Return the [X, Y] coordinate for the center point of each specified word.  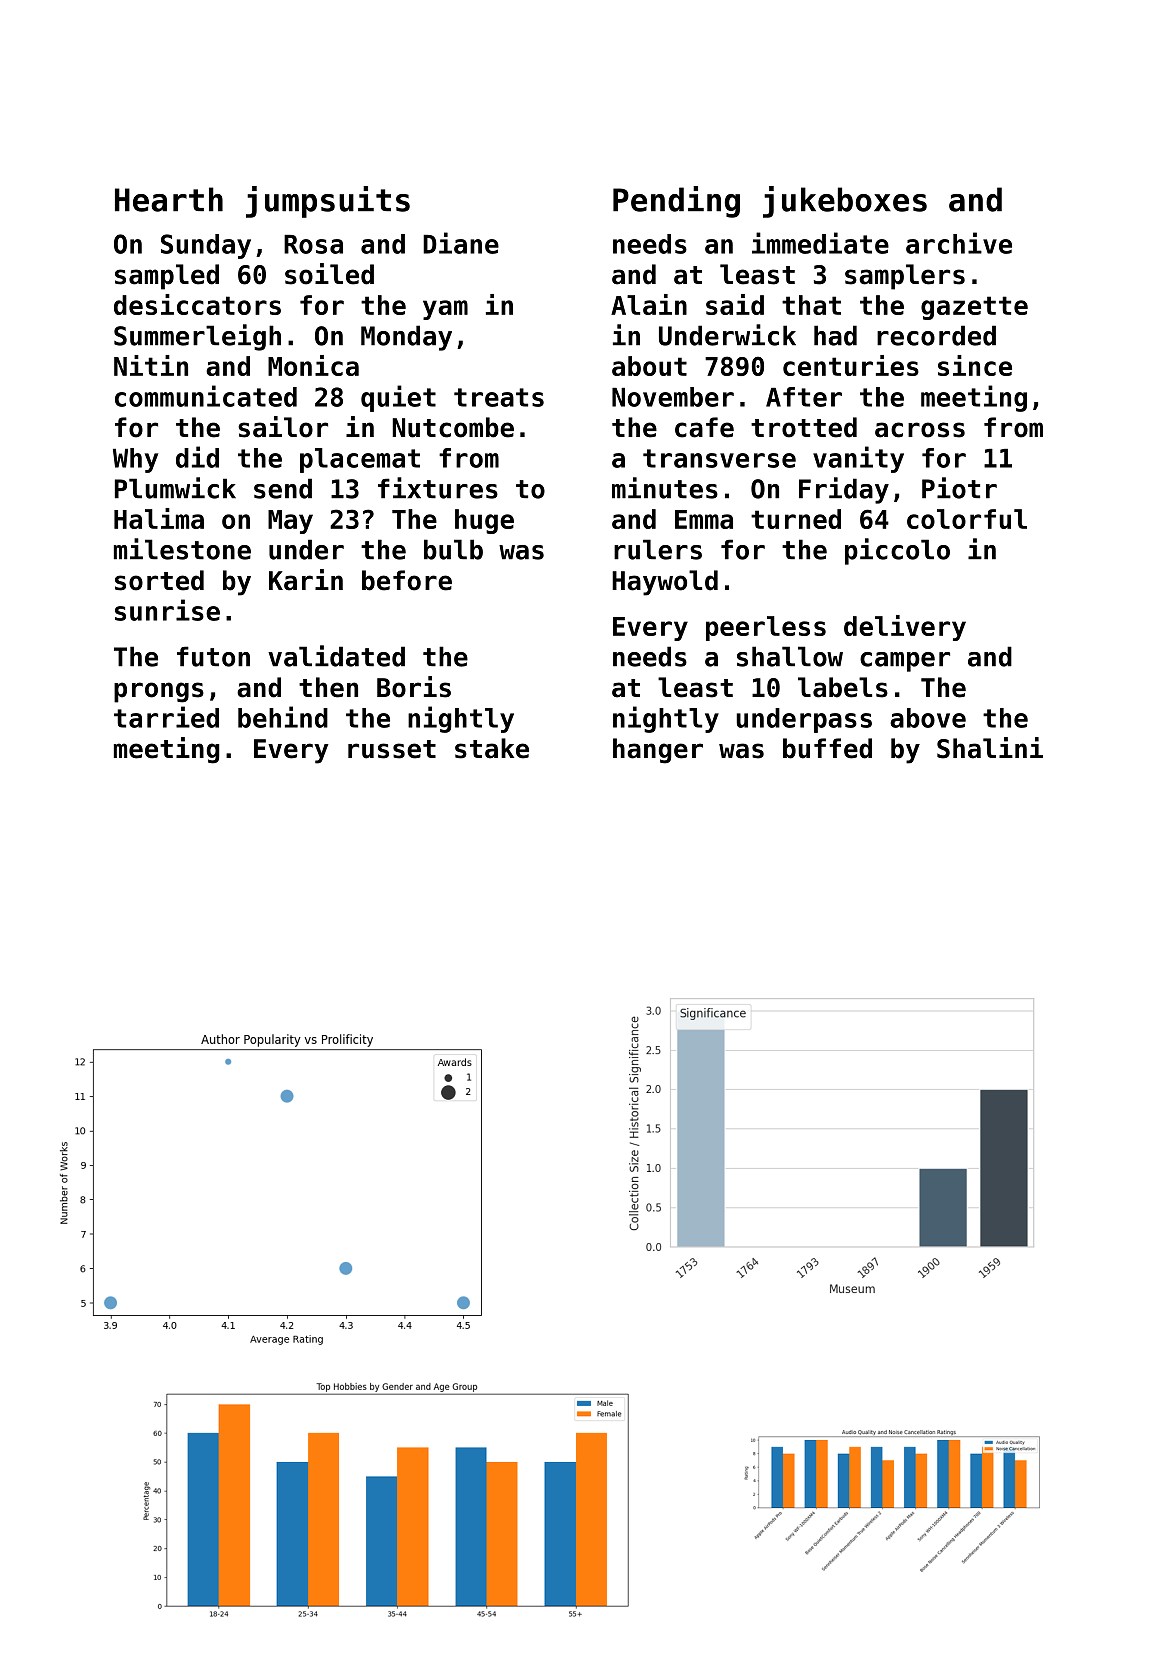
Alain [649, 304]
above [928, 718]
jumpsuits [328, 202]
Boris [414, 687]
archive [959, 243]
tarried [166, 717]
